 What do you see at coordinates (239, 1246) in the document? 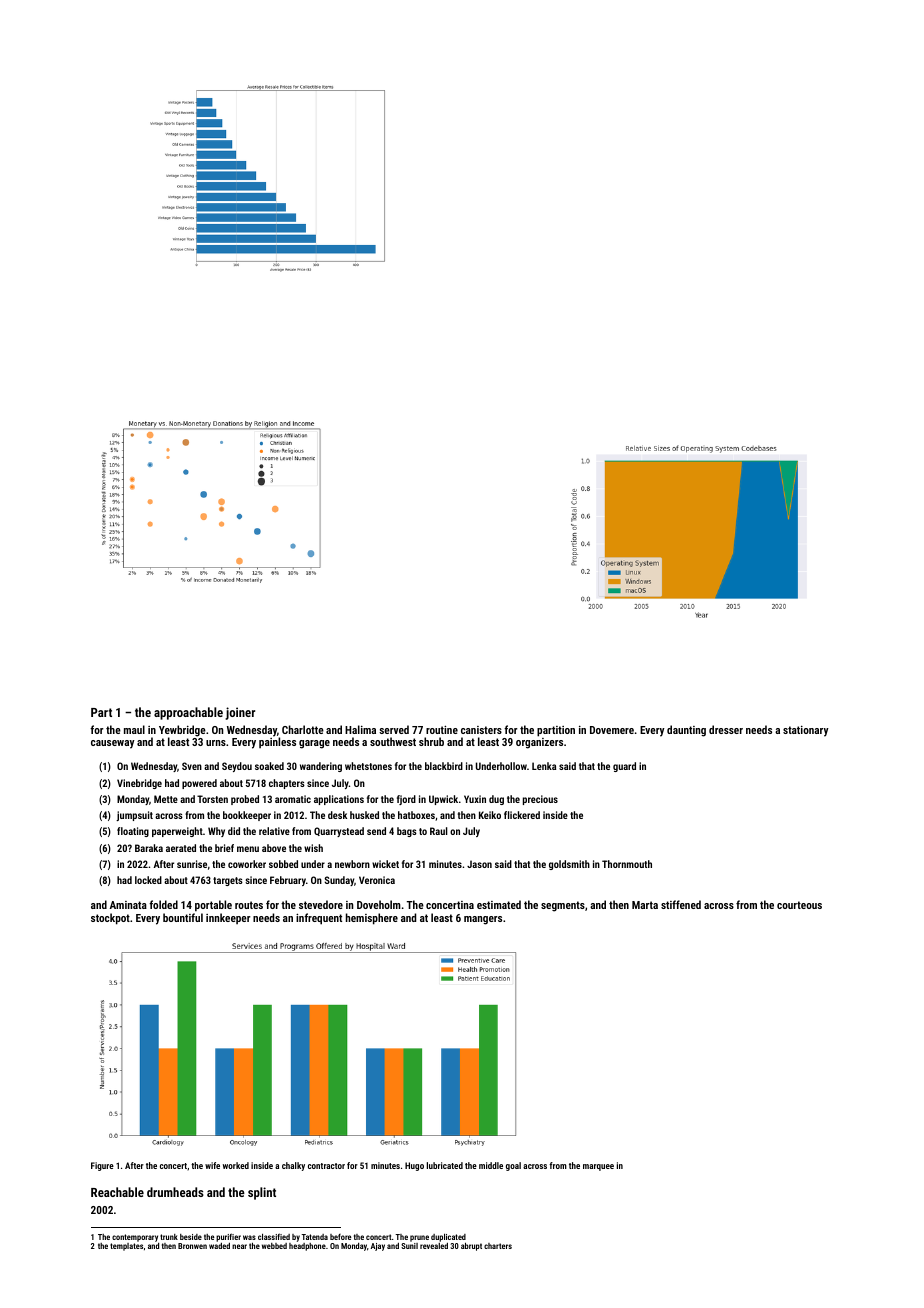
I see `near` at bounding box center [239, 1246].
